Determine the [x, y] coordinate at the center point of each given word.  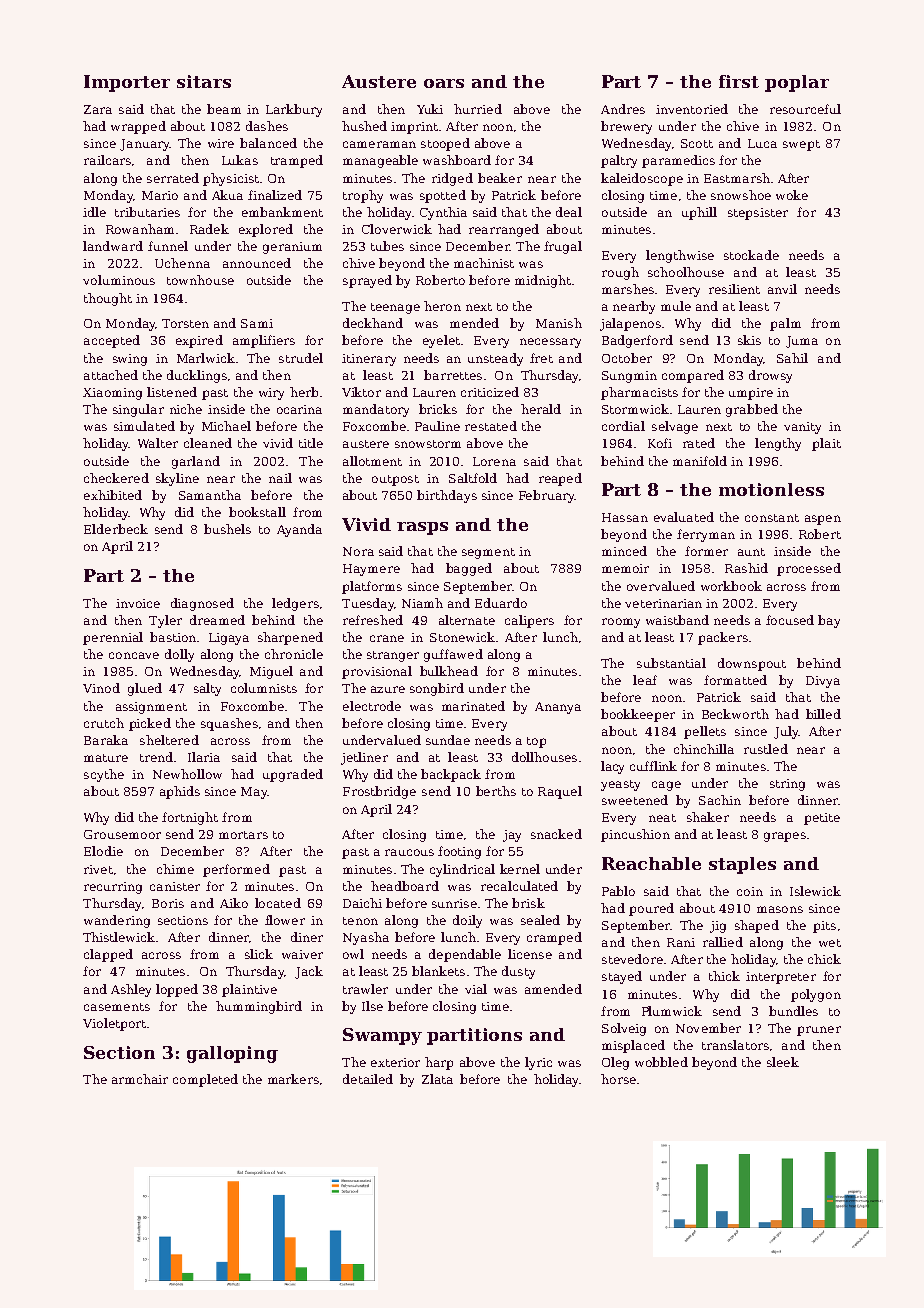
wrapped [138, 127]
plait [826, 444]
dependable [465, 955]
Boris [168, 903]
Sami [257, 323]
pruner [819, 1031]
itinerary [369, 360]
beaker [500, 178]
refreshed [373, 620]
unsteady [495, 359]
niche [186, 409]
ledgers [295, 604]
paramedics [678, 161]
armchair [140, 1079]
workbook [731, 586]
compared [693, 376]
